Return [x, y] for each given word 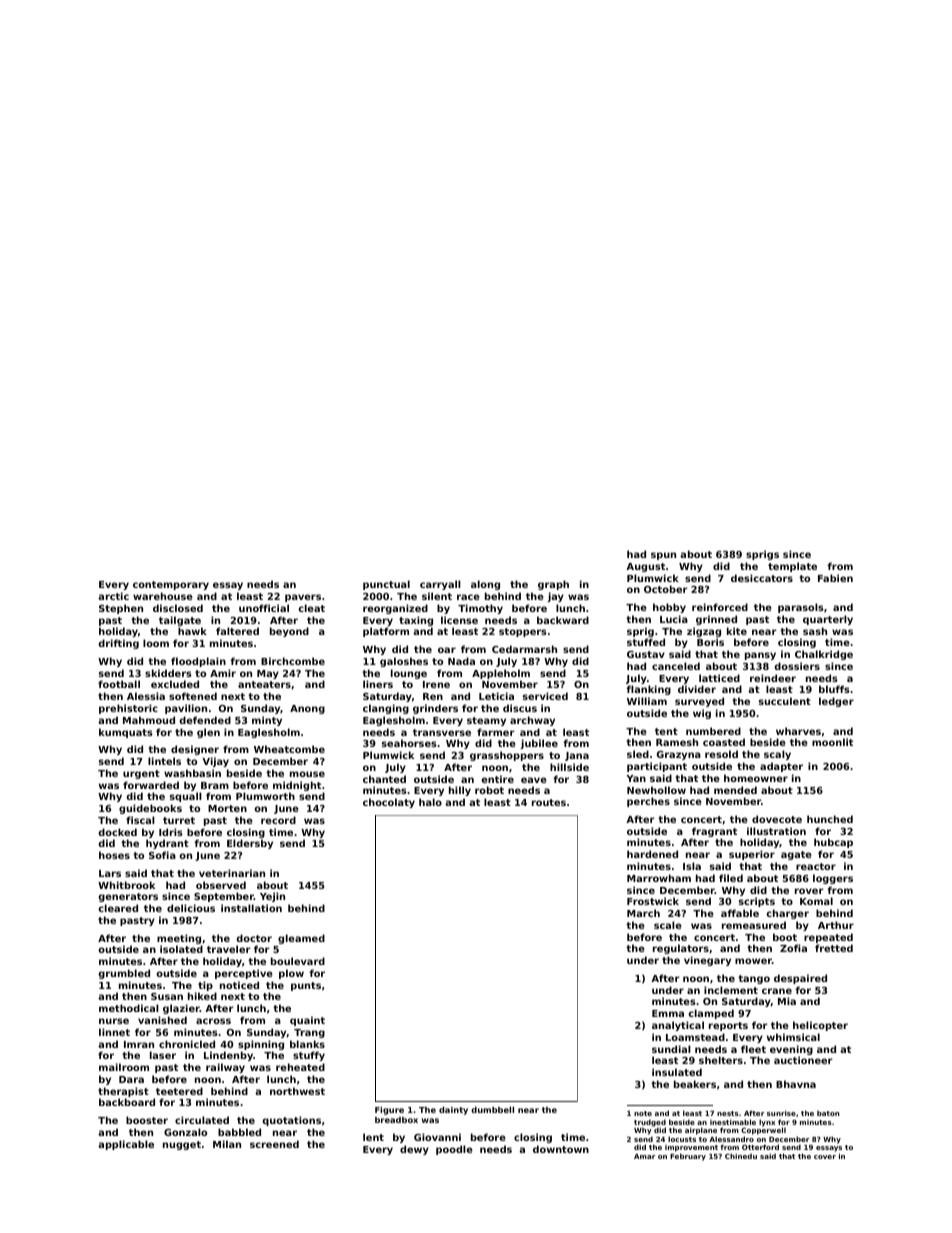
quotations [291, 1121]
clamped [711, 1014]
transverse [442, 732]
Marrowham [659, 878]
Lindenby [228, 1056]
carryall [440, 585]
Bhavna [796, 1084]
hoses [114, 855]
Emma [668, 1013]
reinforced [720, 607]
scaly [777, 755]
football [119, 684]
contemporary [171, 585]
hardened [652, 854]
